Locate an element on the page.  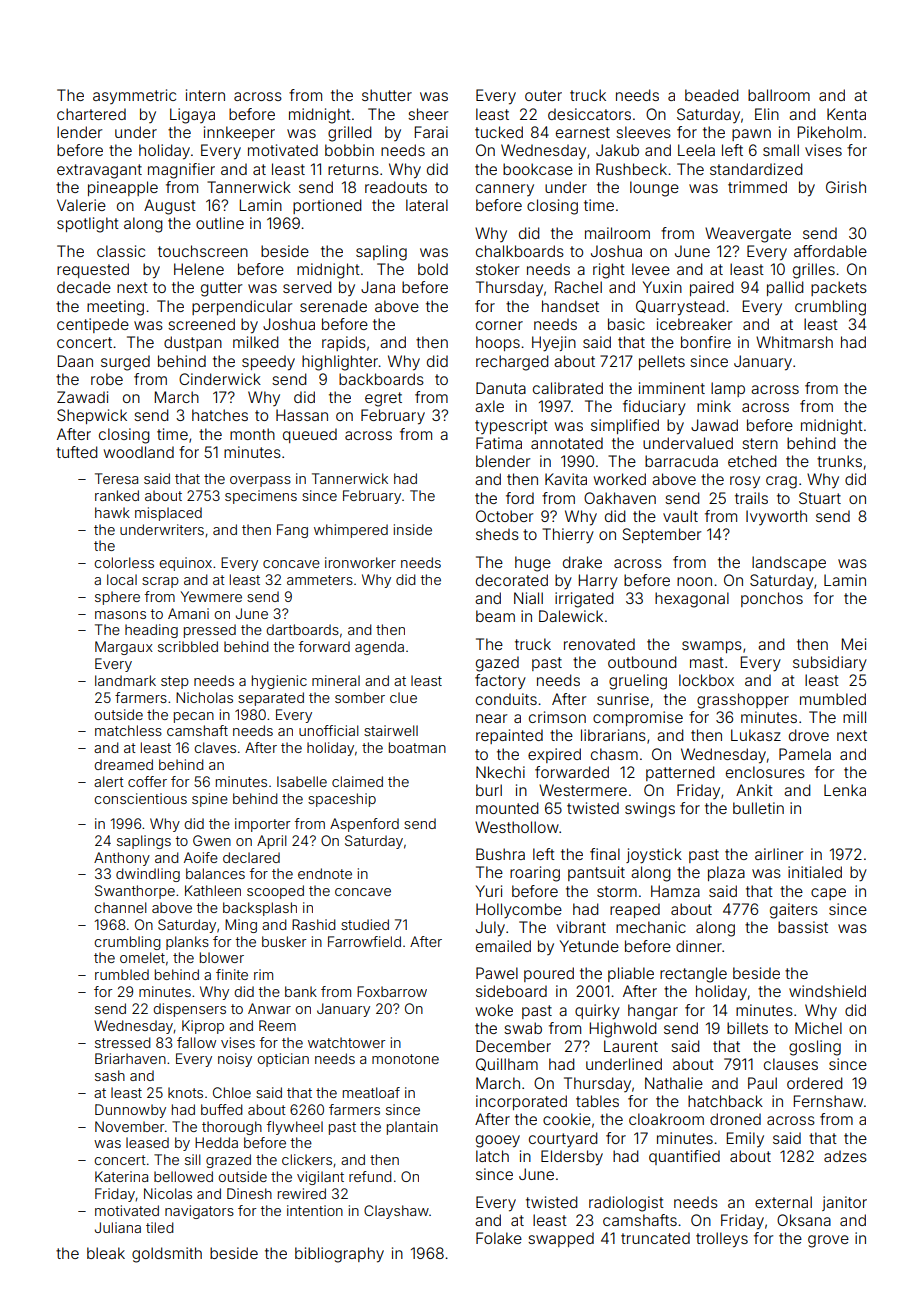
dinner is located at coordinates (699, 946).
